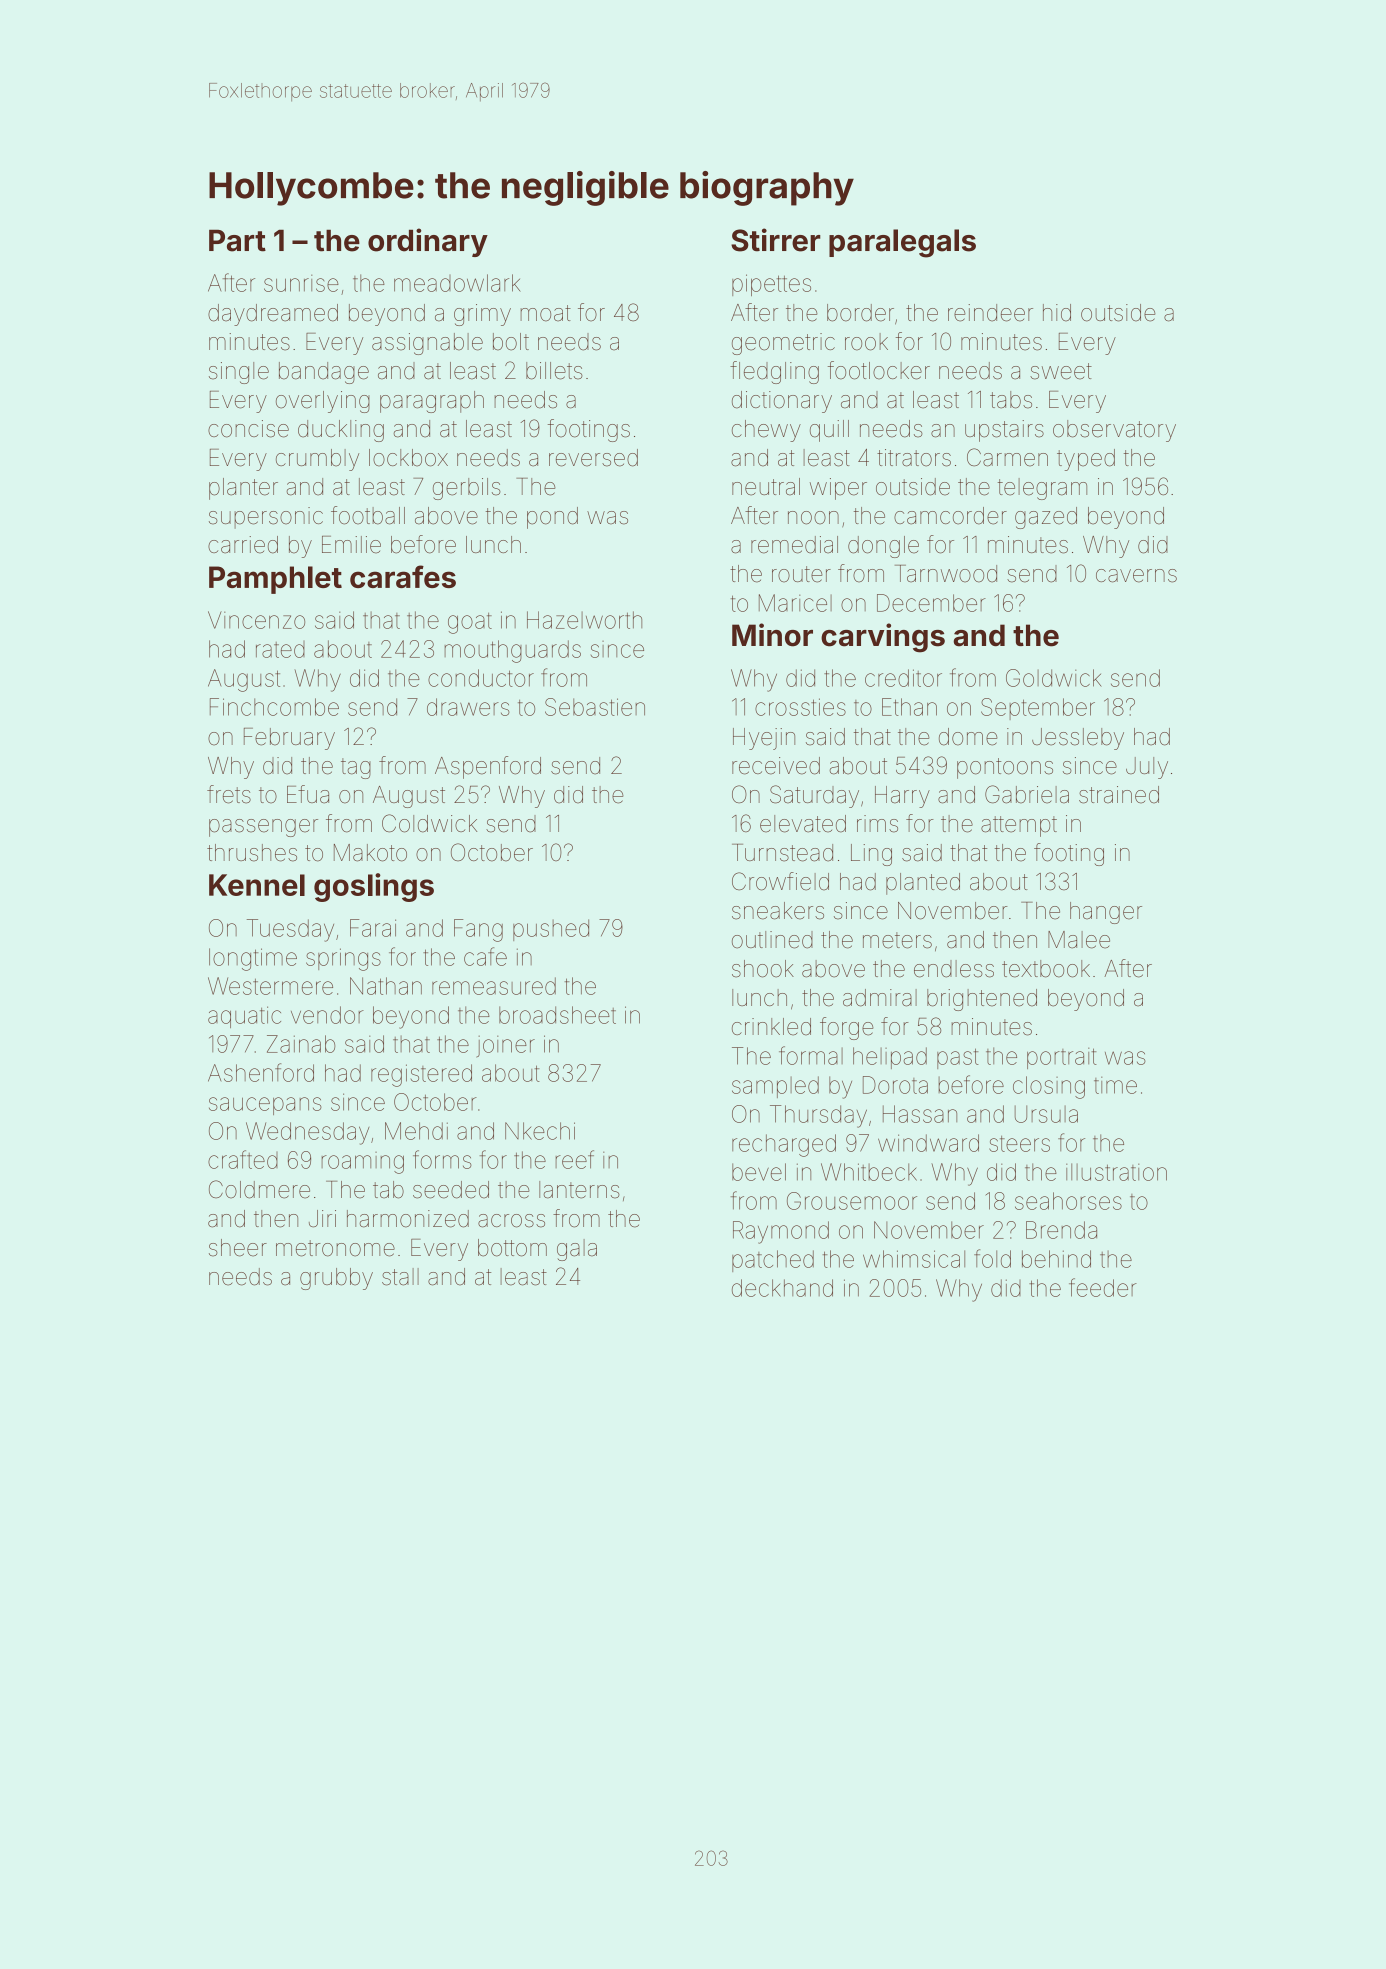  What do you see at coordinates (1136, 576) in the image?
I see `caverns` at bounding box center [1136, 576].
